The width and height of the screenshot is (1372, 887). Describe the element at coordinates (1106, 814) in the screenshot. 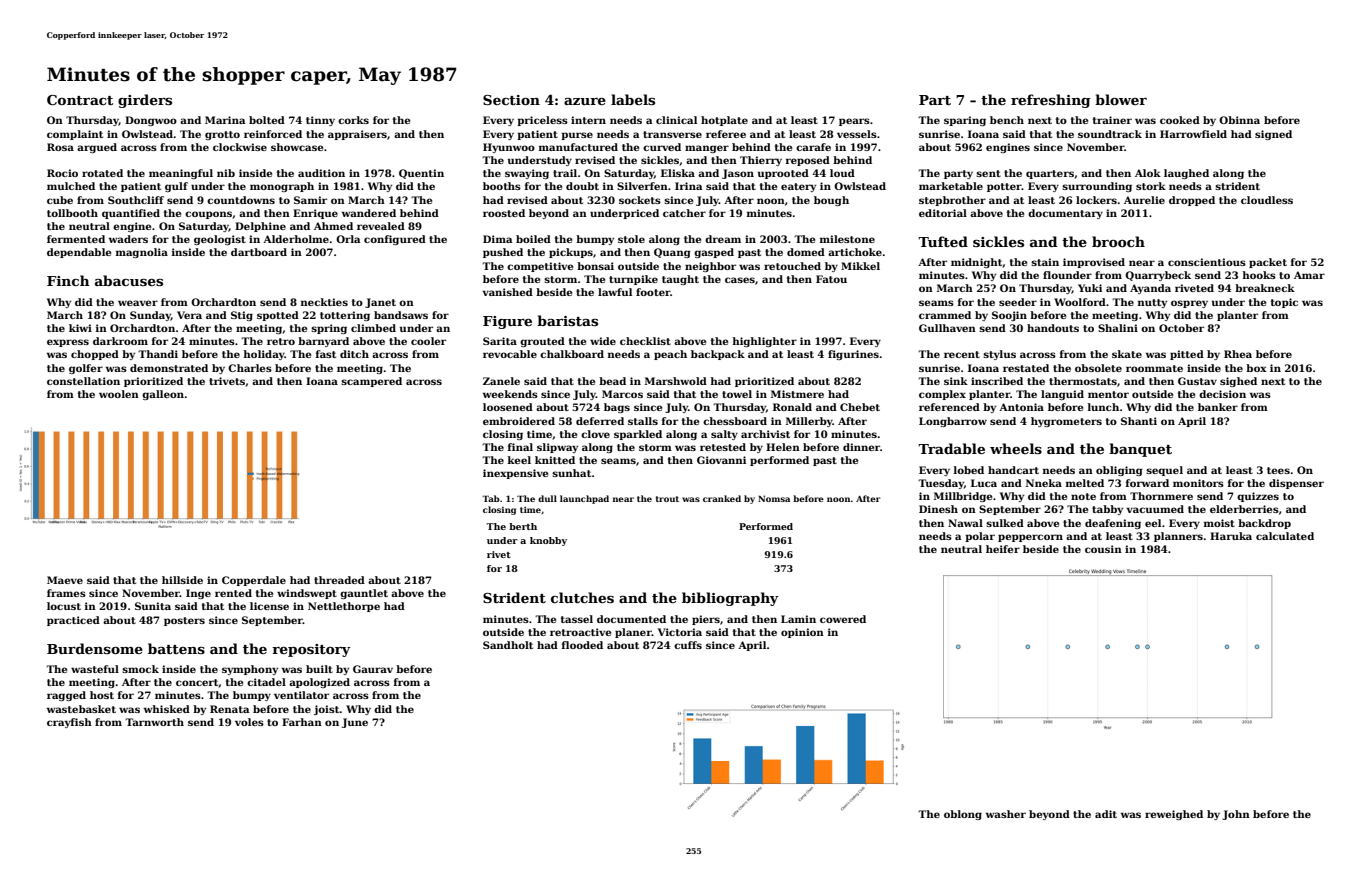

I see `adit` at that location.
